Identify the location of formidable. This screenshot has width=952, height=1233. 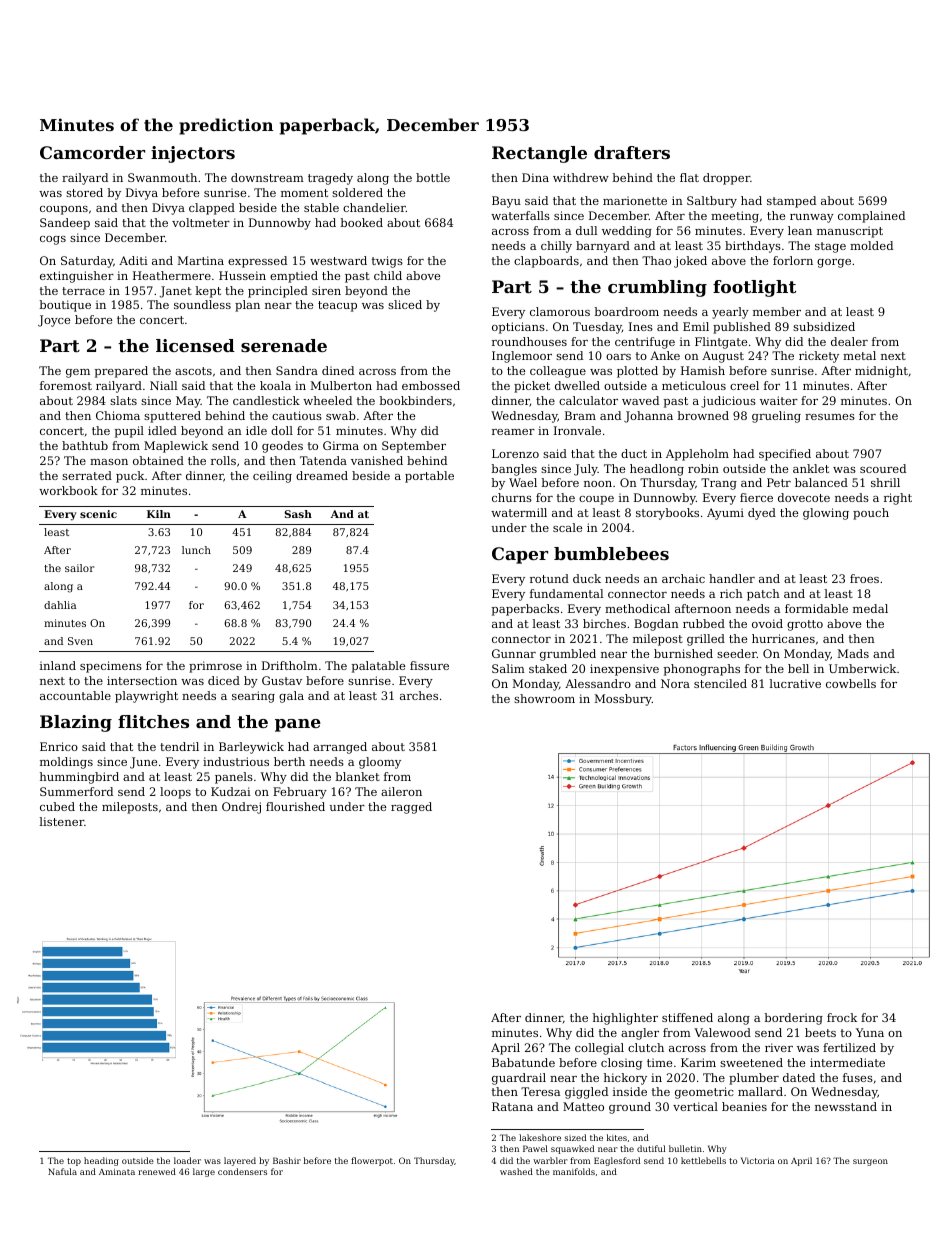
(816, 608).
